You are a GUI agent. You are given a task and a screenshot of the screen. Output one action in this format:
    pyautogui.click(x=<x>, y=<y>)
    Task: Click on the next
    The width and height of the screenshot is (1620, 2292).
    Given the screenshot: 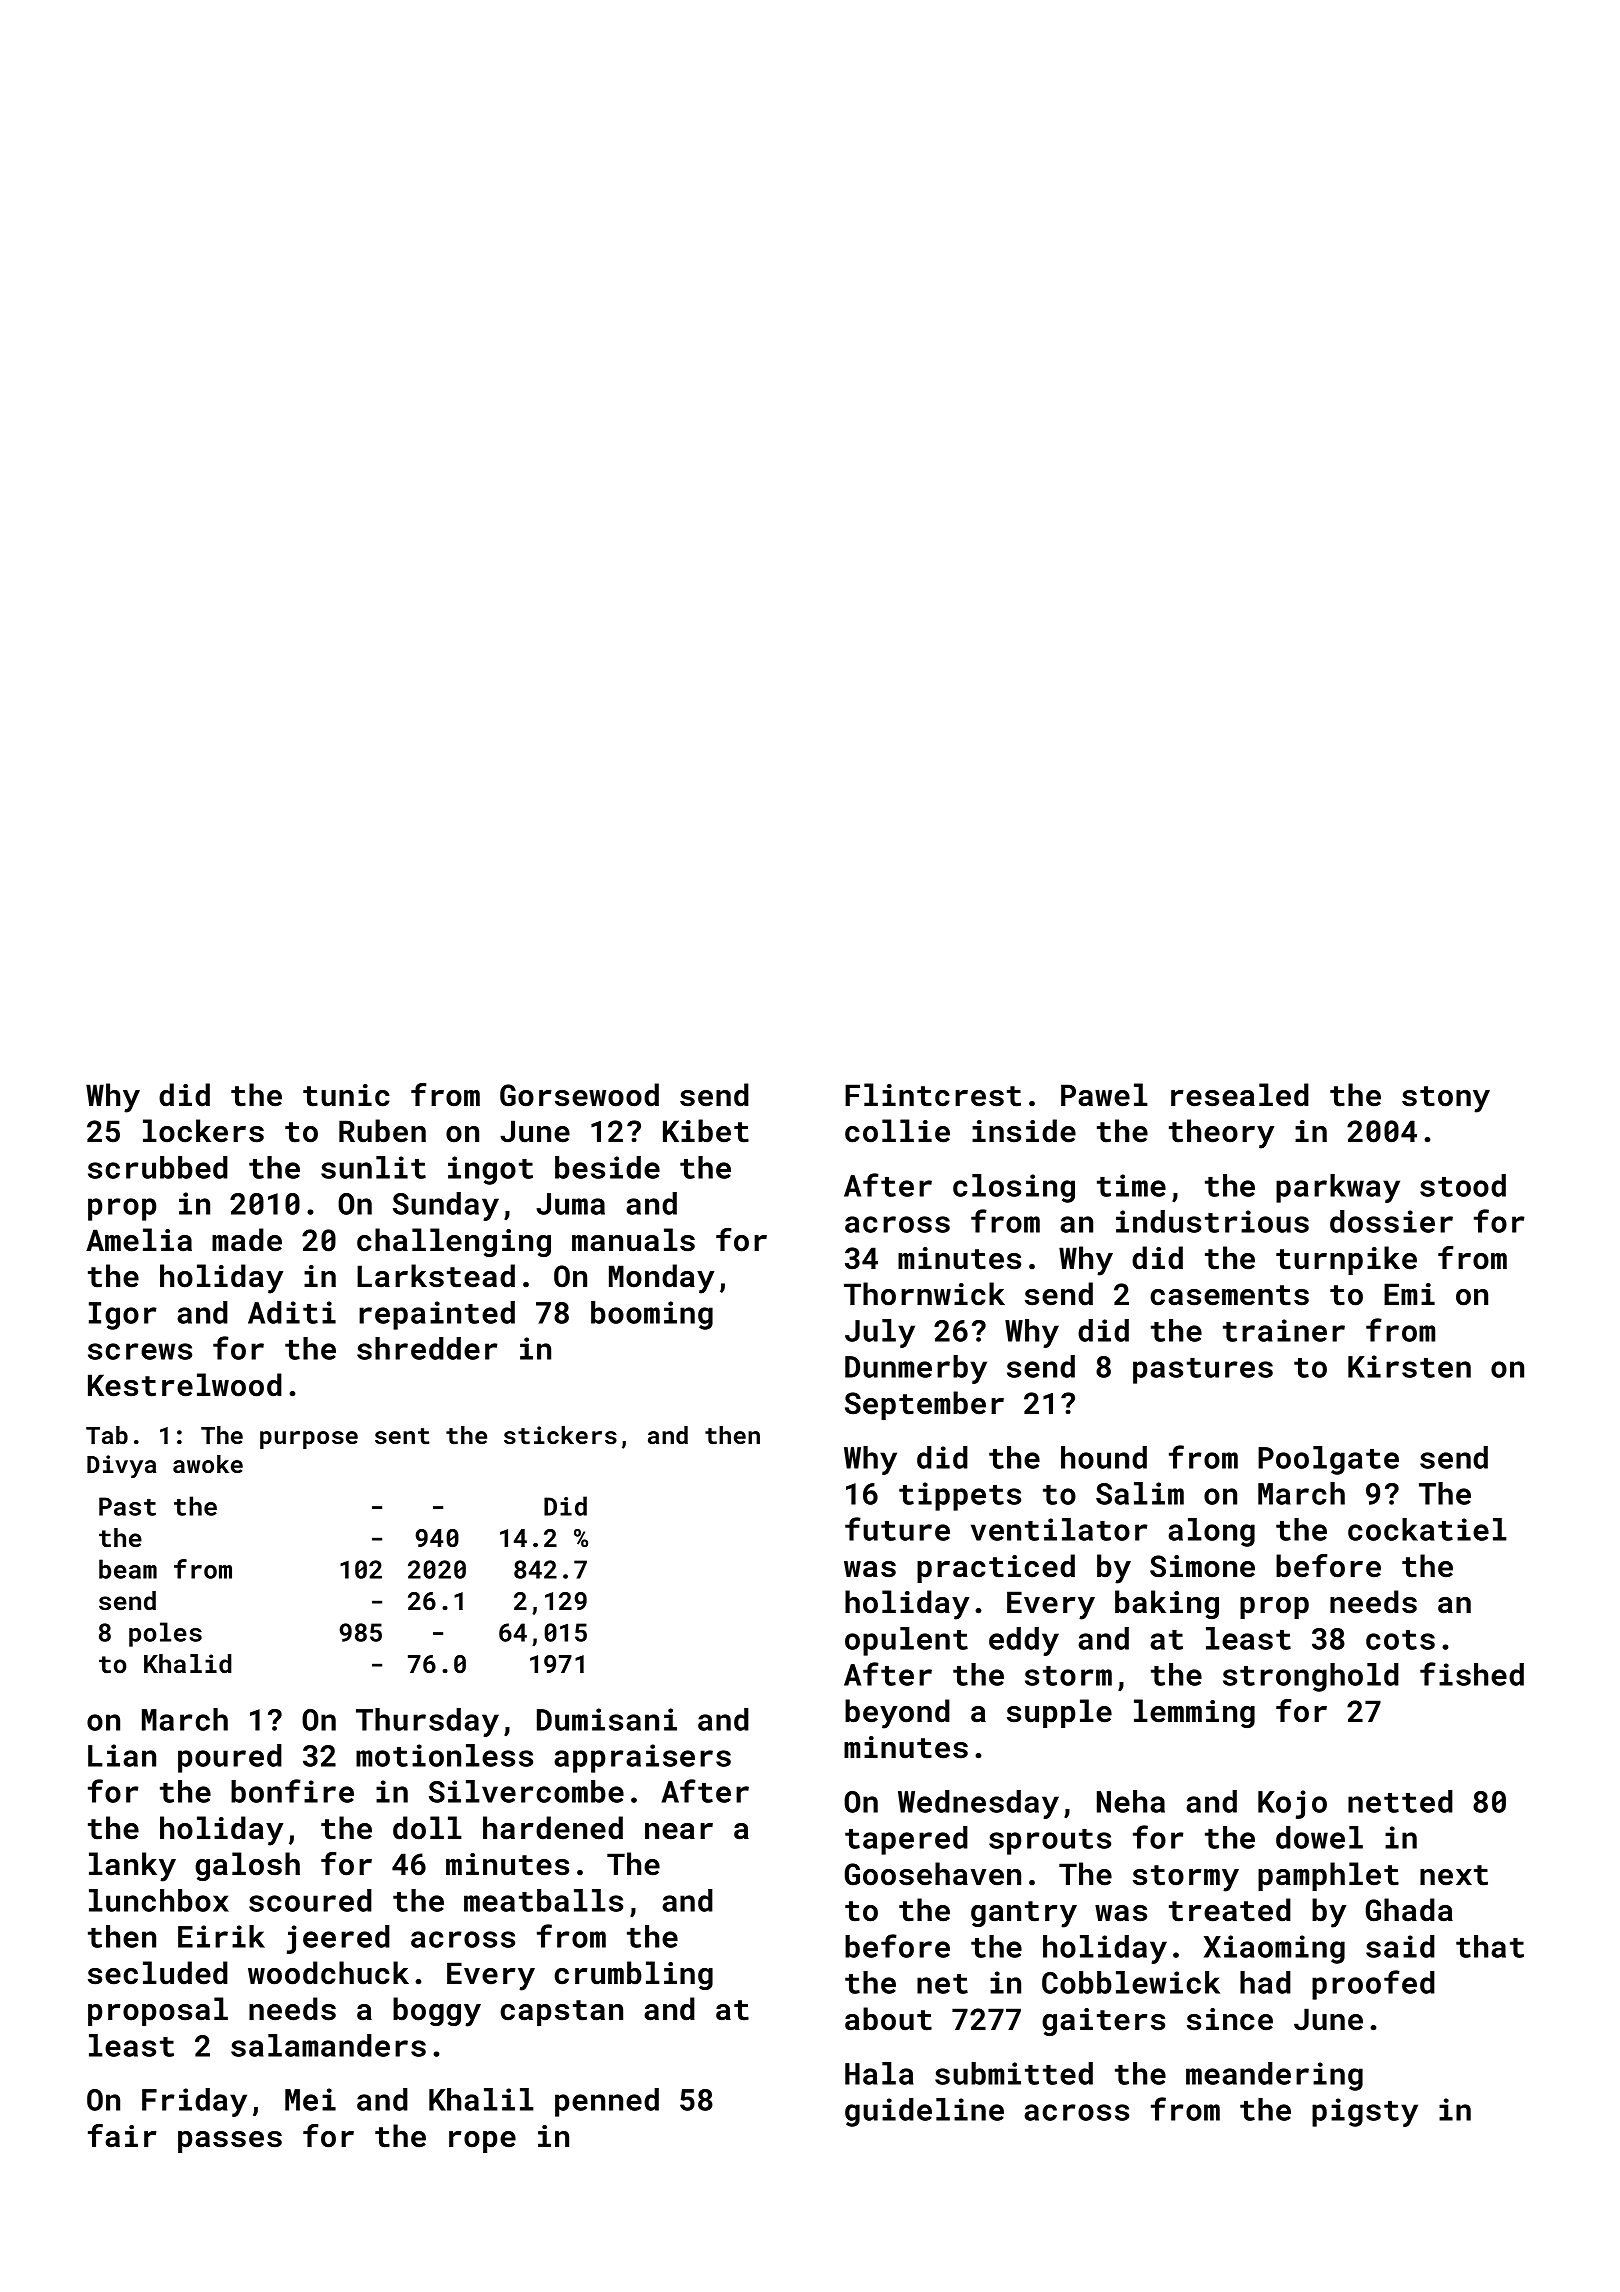 What is the action you would take?
    pyautogui.click(x=1454, y=1875)
